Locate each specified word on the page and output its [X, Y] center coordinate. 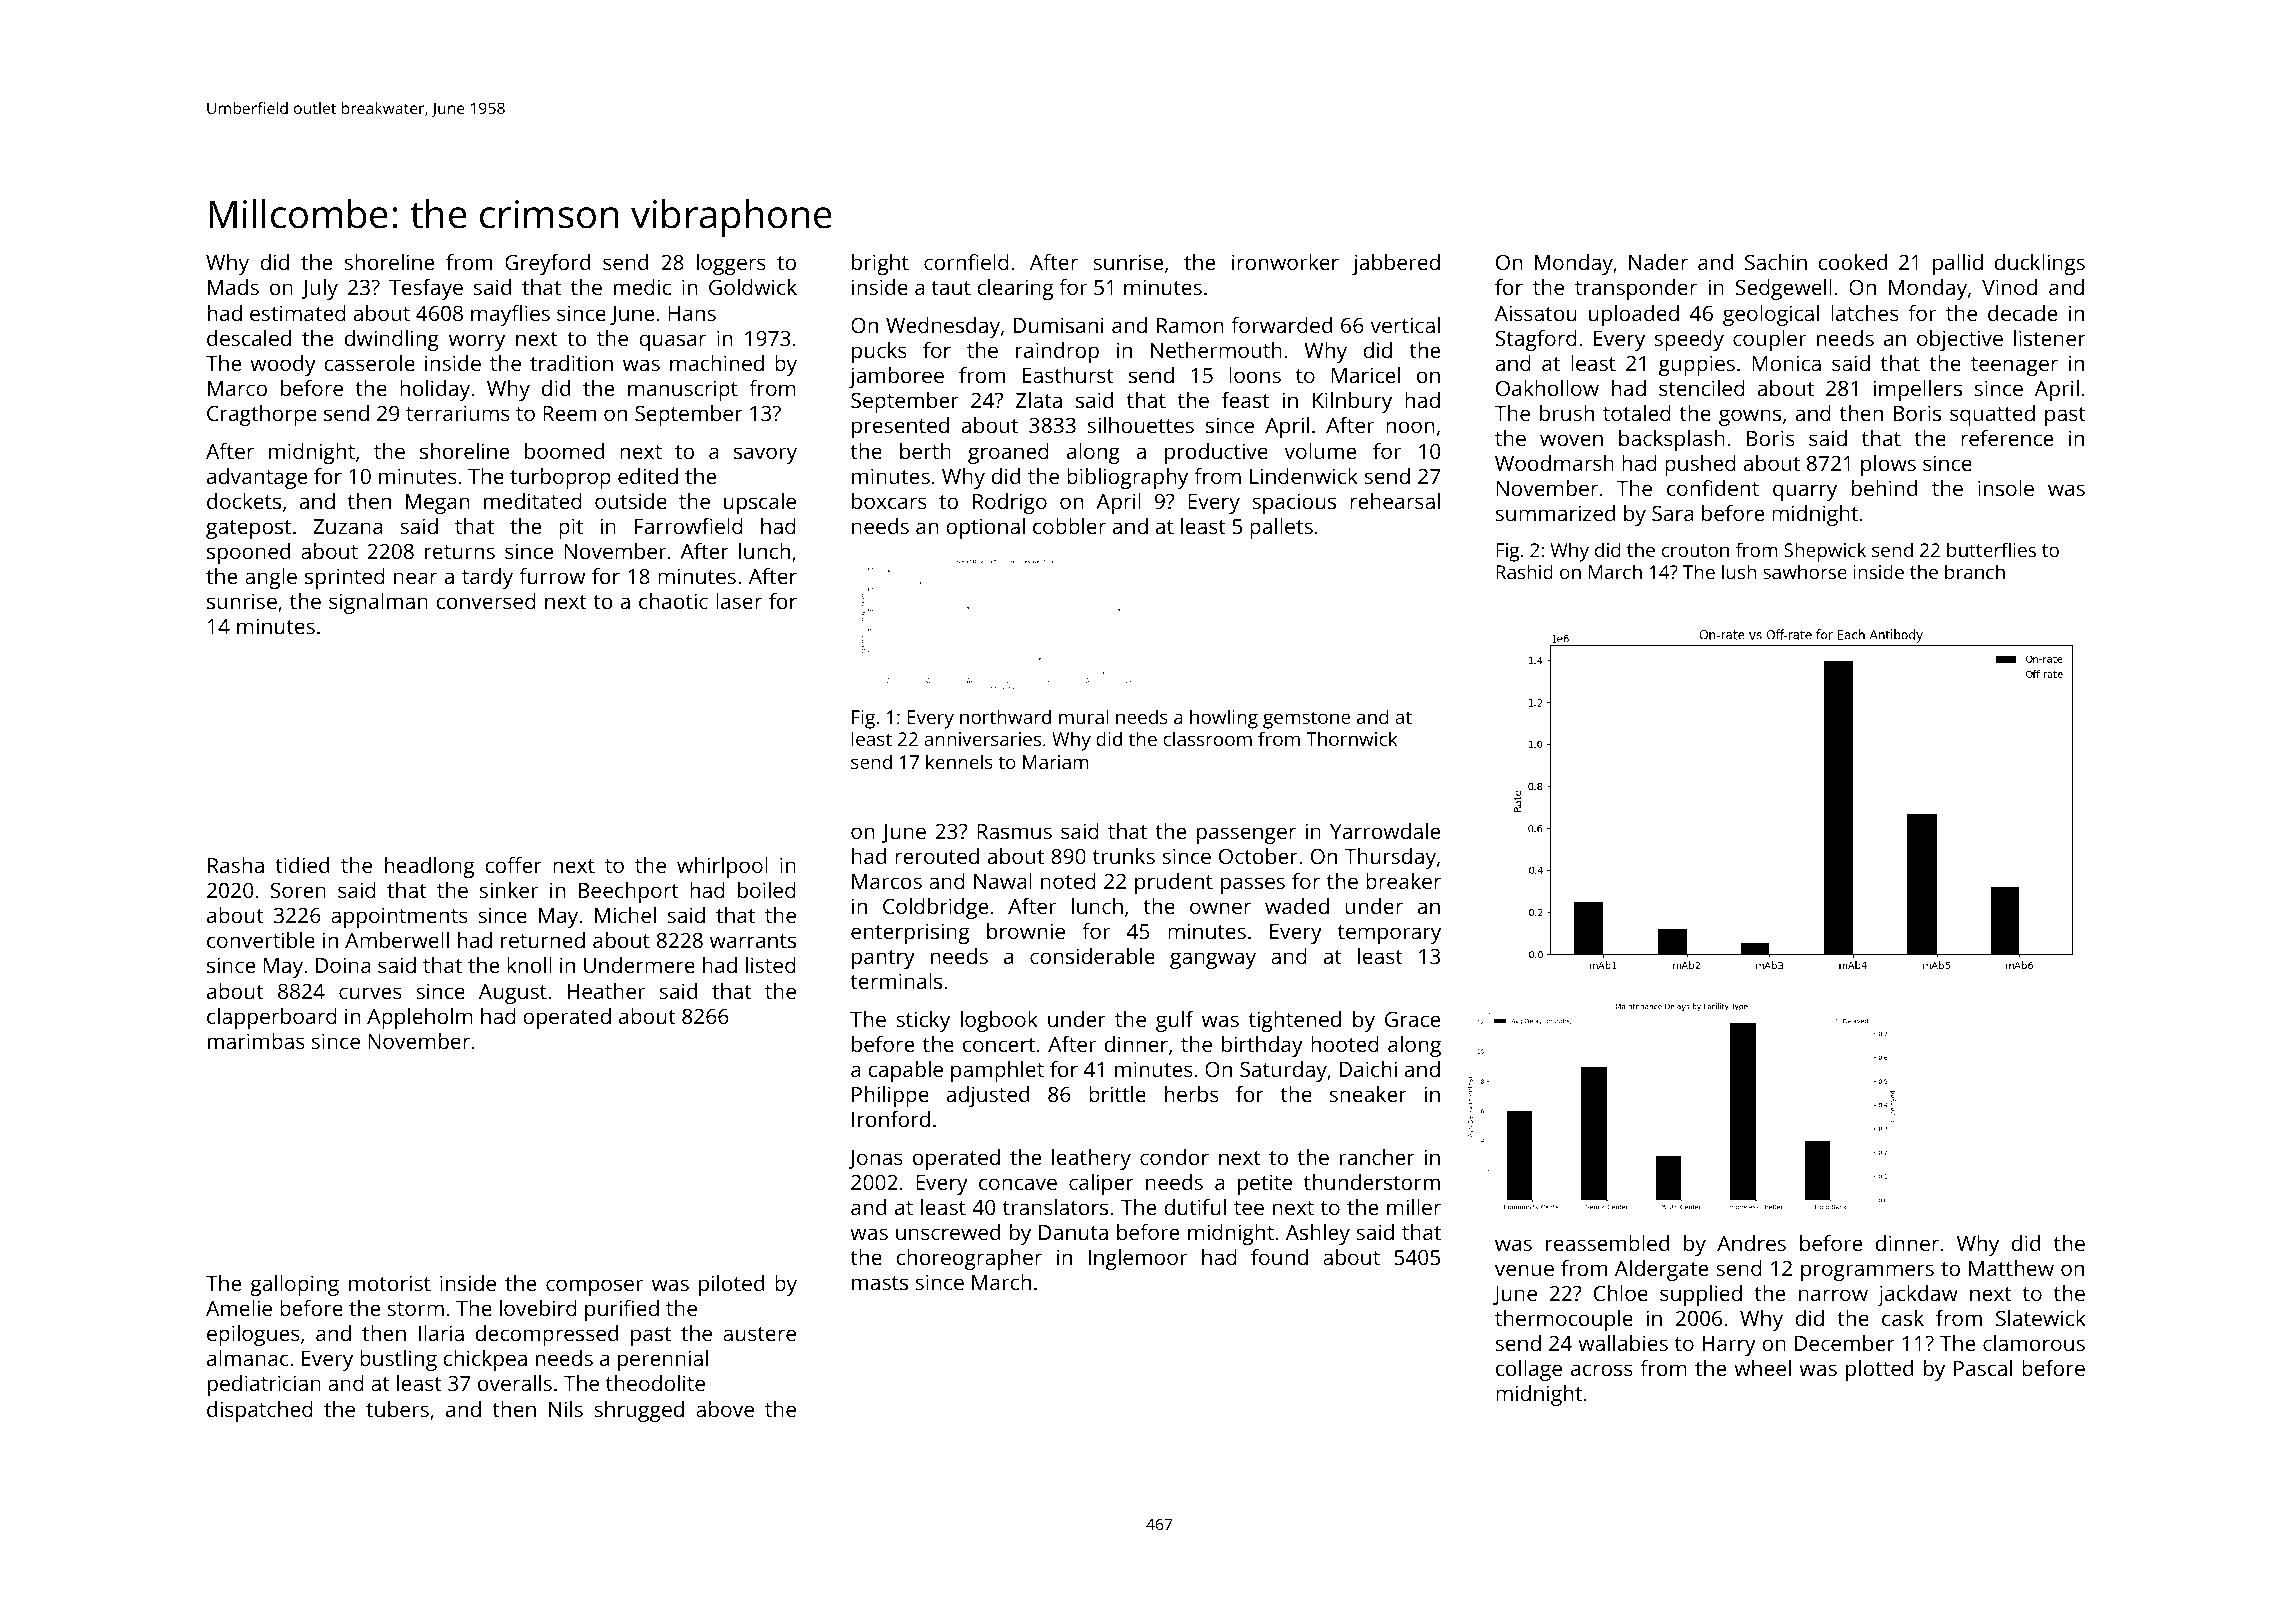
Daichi [1368, 1069]
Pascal [1983, 1368]
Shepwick [1825, 552]
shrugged [639, 1411]
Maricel [1366, 375]
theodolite [655, 1383]
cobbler [1069, 526]
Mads [233, 287]
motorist [390, 1283]
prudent [1174, 883]
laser [739, 601]
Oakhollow [1547, 388]
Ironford [891, 1119]
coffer [513, 865]
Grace [1412, 1019]
